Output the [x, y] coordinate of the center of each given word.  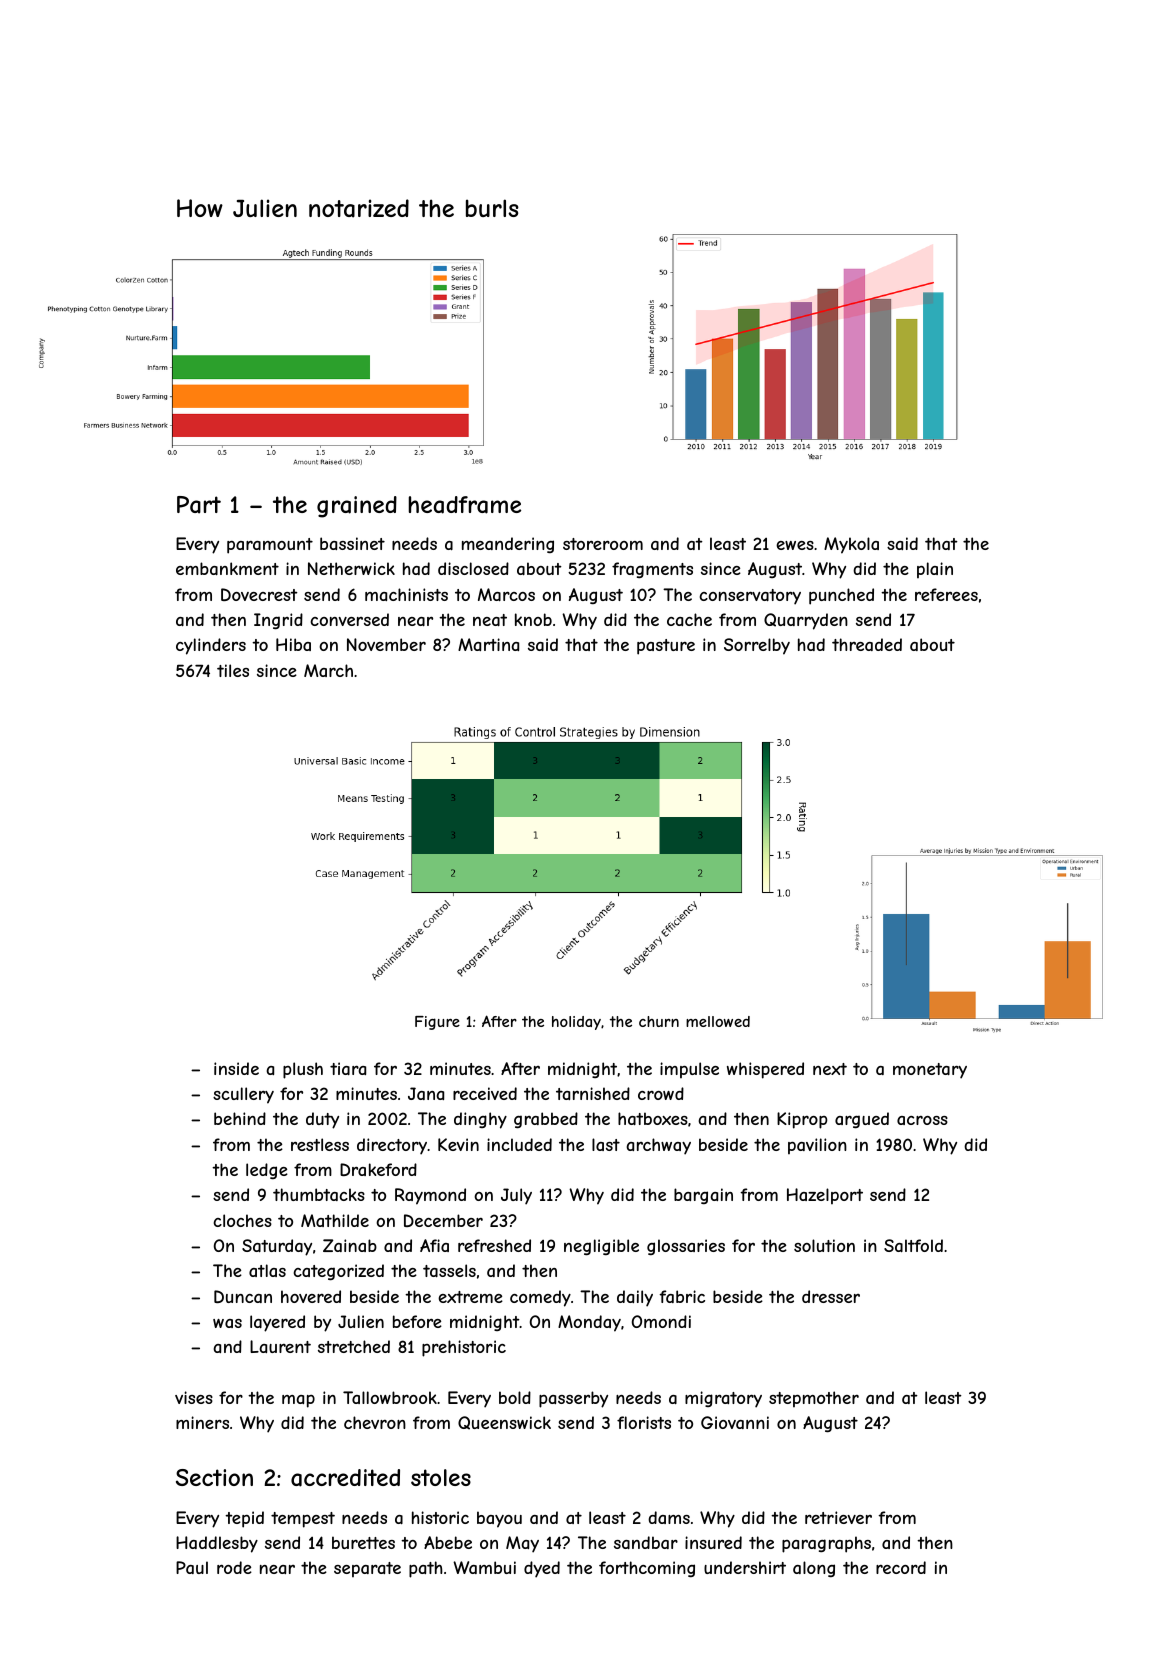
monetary [930, 1071]
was [227, 1323]
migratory [723, 1399]
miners [202, 1422]
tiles [233, 670]
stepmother [814, 1399]
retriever [838, 1517]
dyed [542, 1569]
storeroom [603, 544]
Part [199, 505]
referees [946, 594]
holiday [576, 1023]
